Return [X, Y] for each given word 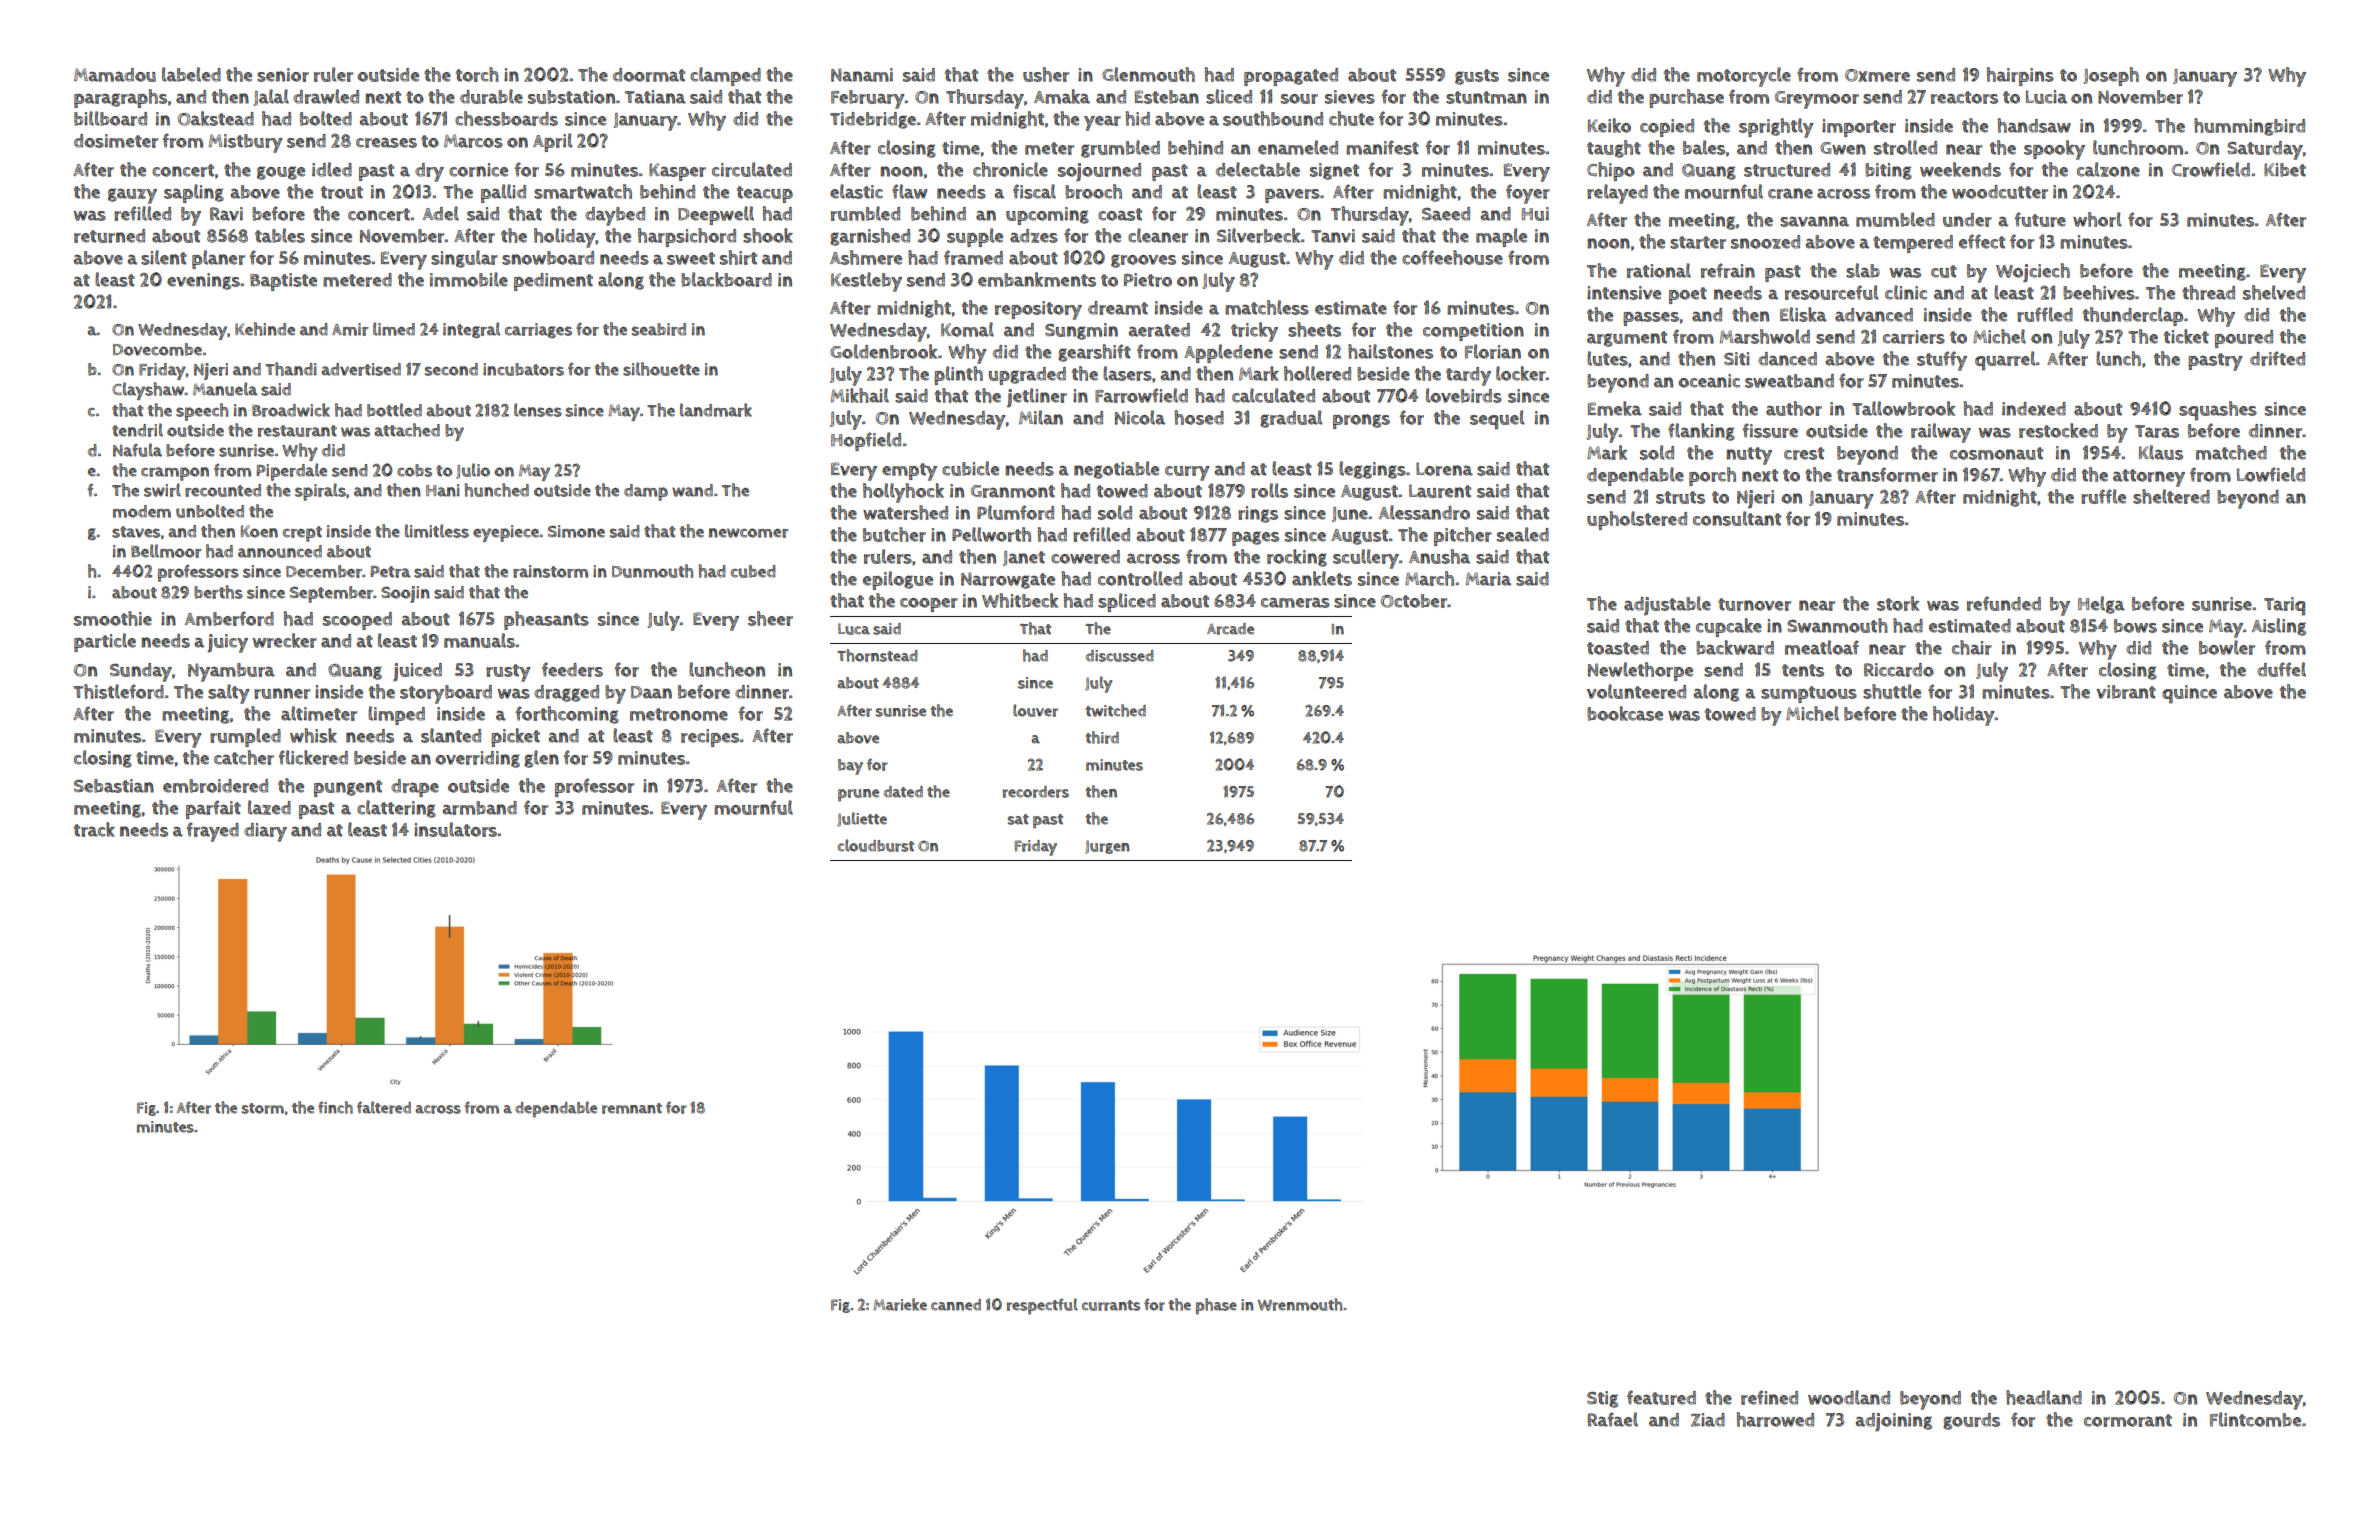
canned [956, 1305]
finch [335, 1107]
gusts [1477, 77]
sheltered [2171, 496]
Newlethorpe [1640, 671]
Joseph [2111, 76]
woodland [1849, 1397]
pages [1255, 538]
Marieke [900, 1304]
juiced [417, 672]
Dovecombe [157, 349]
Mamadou [115, 75]
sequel [1497, 419]
